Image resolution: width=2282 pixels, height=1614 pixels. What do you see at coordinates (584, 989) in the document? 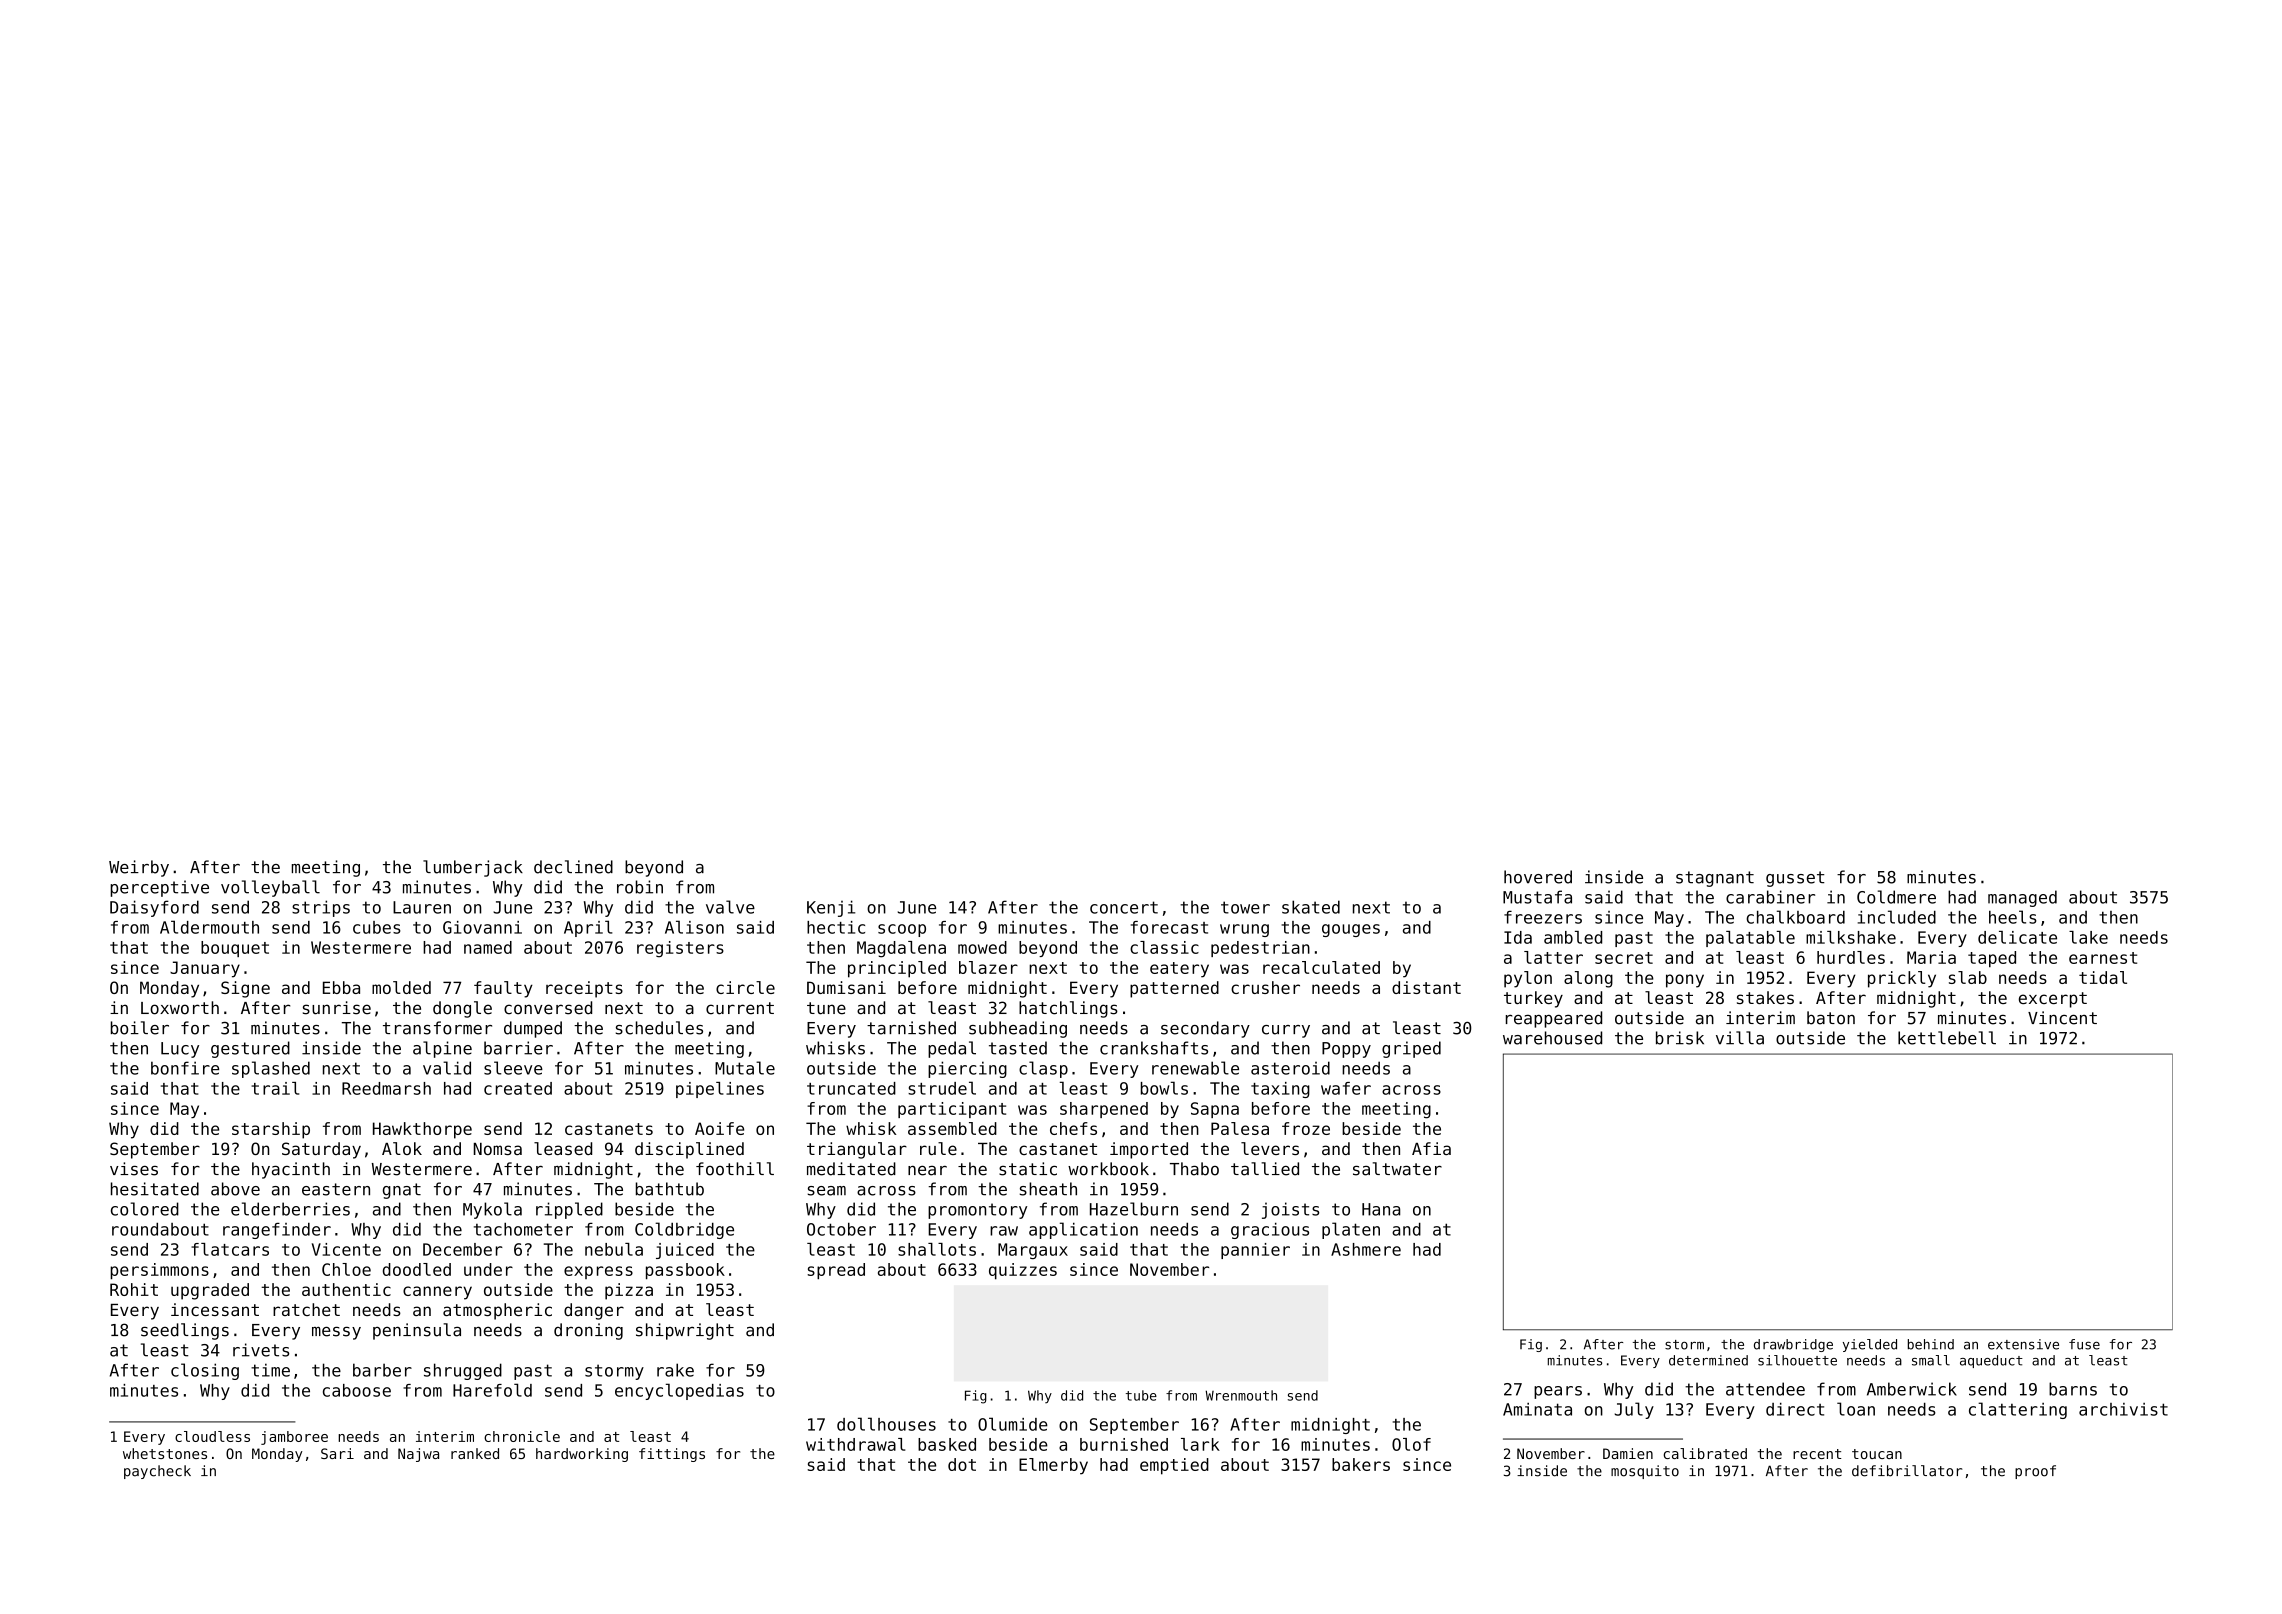
I see `receipts` at bounding box center [584, 989].
